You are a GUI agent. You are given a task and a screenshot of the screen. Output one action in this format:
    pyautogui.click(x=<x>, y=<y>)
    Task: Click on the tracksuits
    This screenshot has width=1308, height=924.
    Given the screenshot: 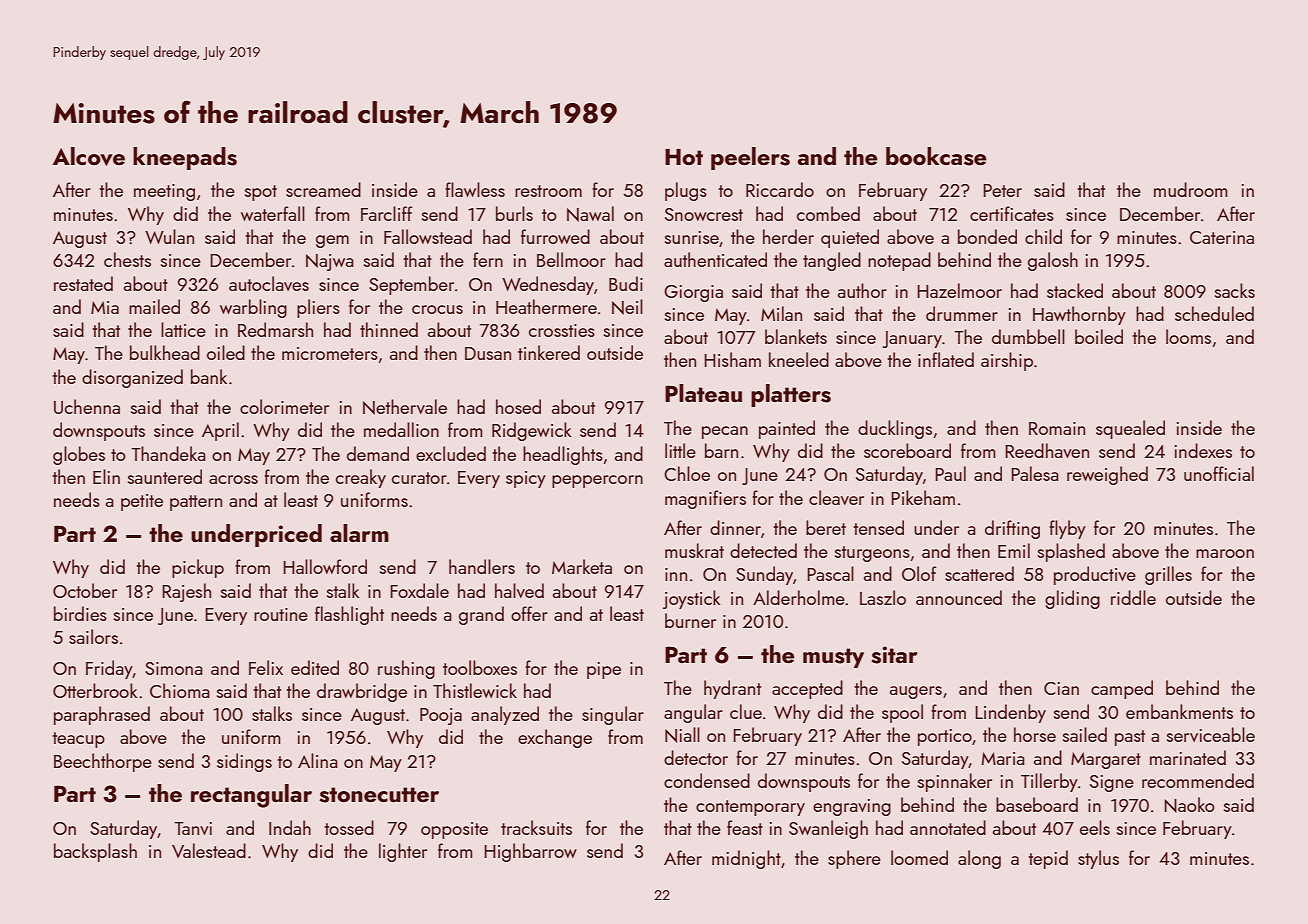 What is the action you would take?
    pyautogui.click(x=536, y=827)
